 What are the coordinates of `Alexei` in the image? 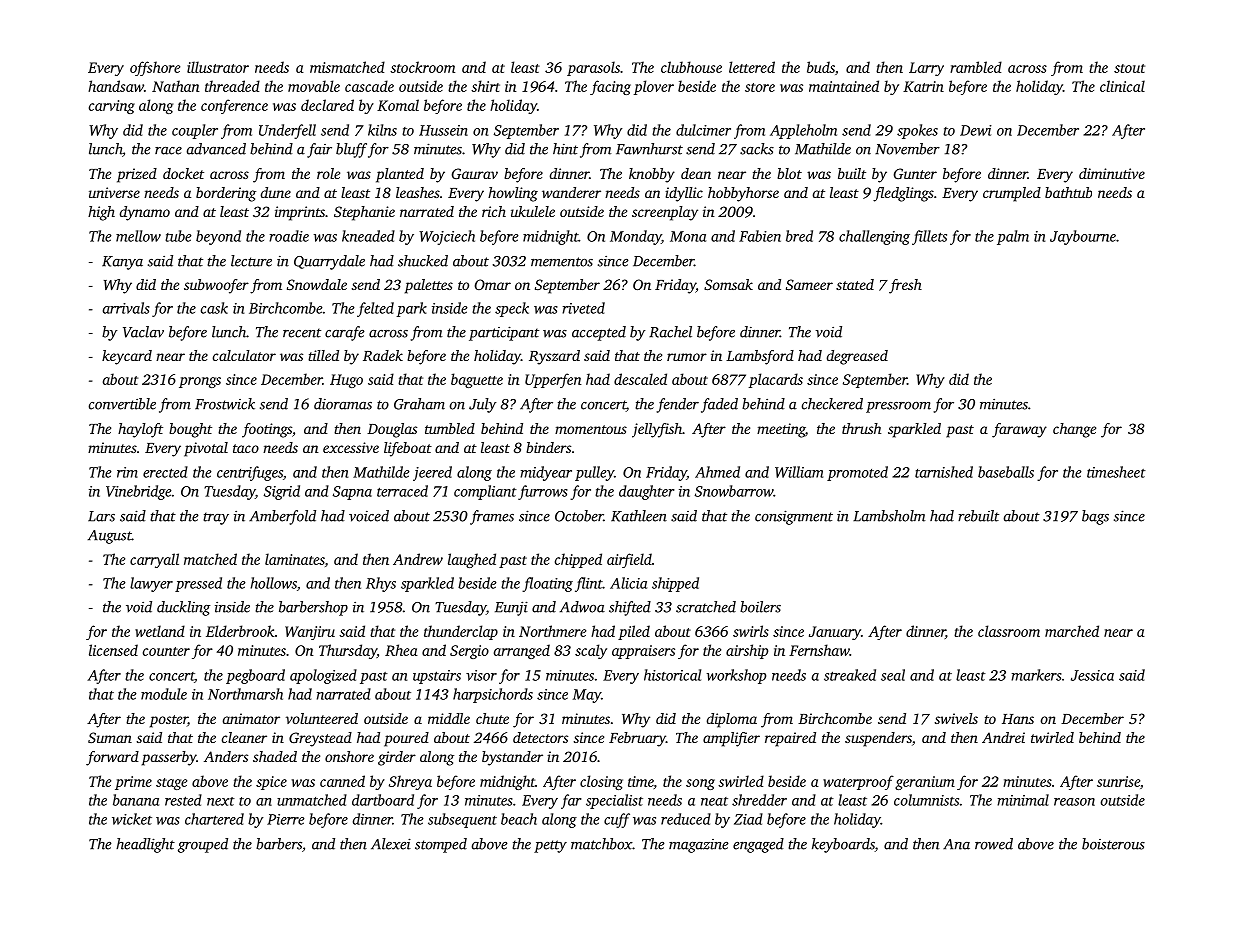 It's located at (391, 844).
